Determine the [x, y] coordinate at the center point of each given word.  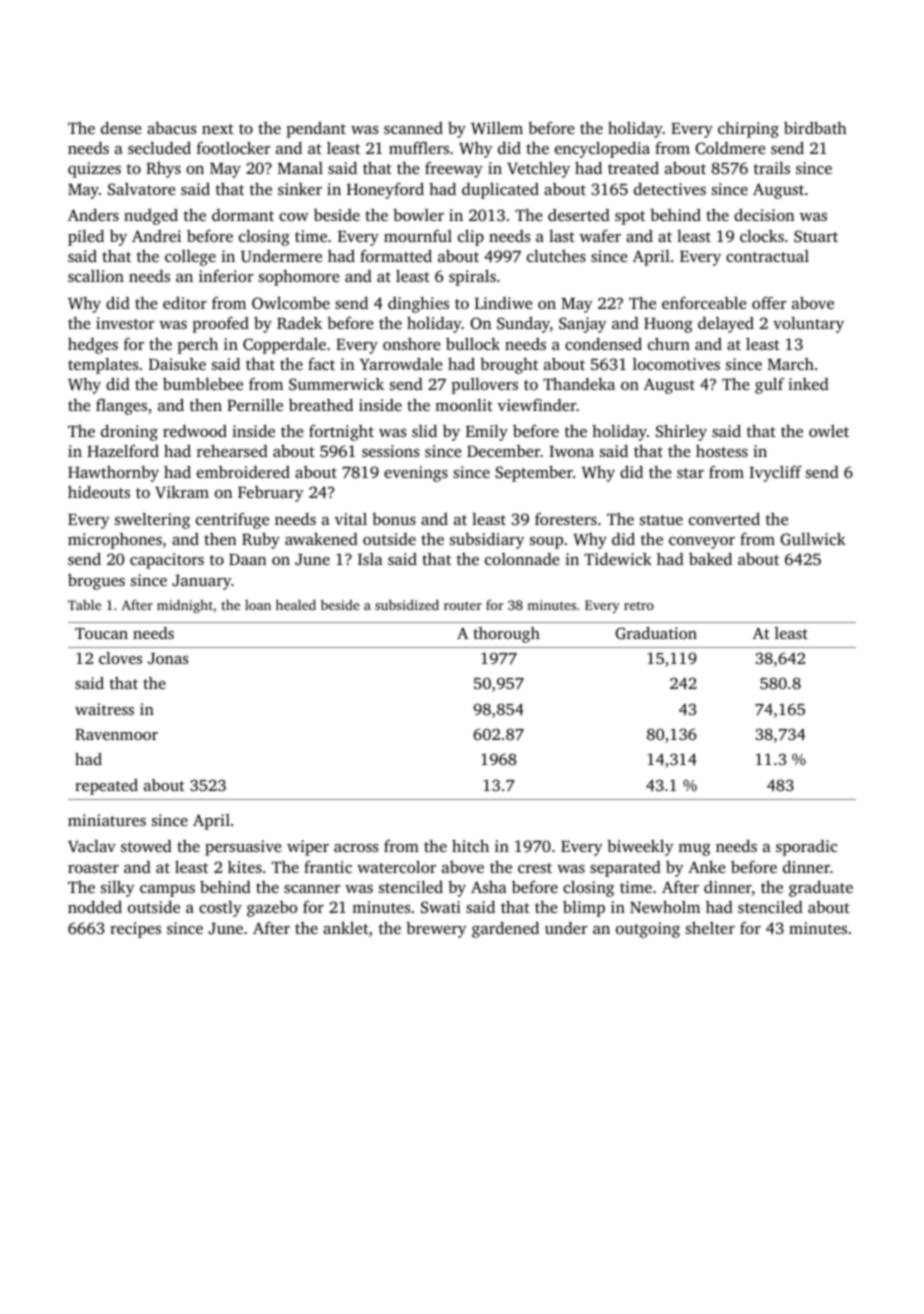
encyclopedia [602, 149]
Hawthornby [113, 474]
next [218, 129]
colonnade [522, 559]
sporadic [806, 848]
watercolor [396, 866]
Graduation [656, 633]
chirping [748, 130]
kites [245, 867]
